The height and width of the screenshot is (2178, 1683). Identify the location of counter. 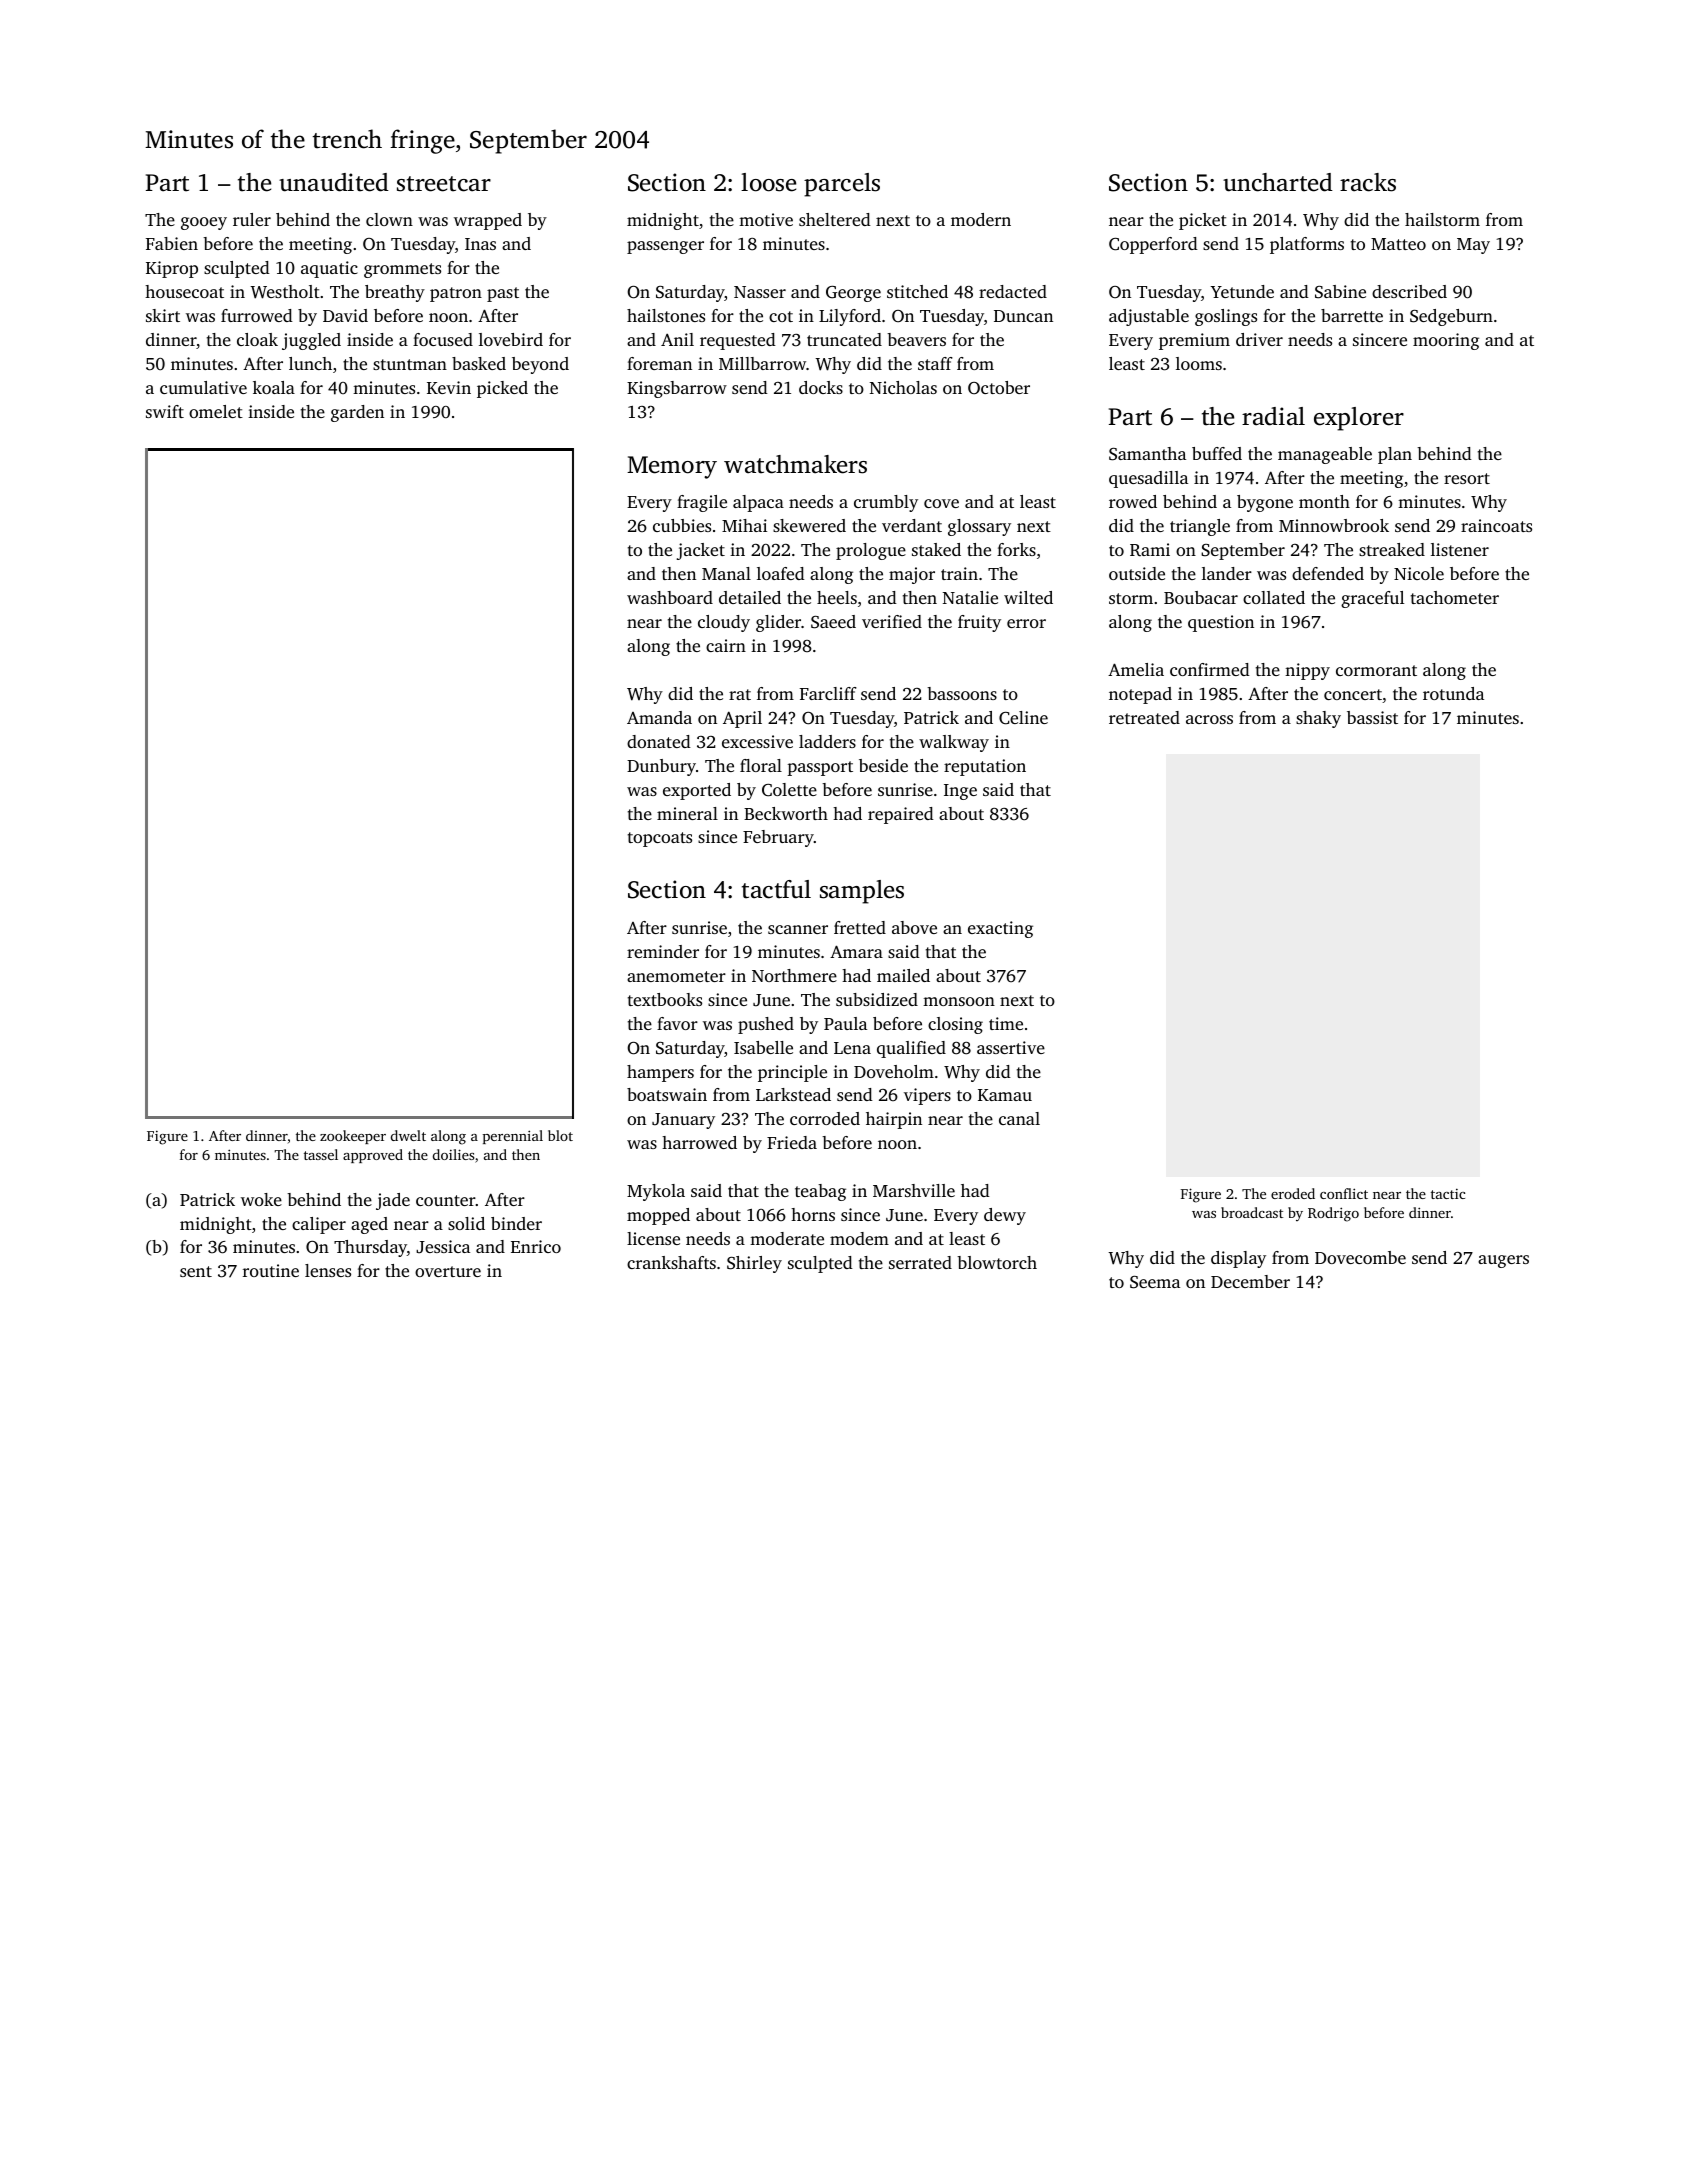
(446, 1200).
